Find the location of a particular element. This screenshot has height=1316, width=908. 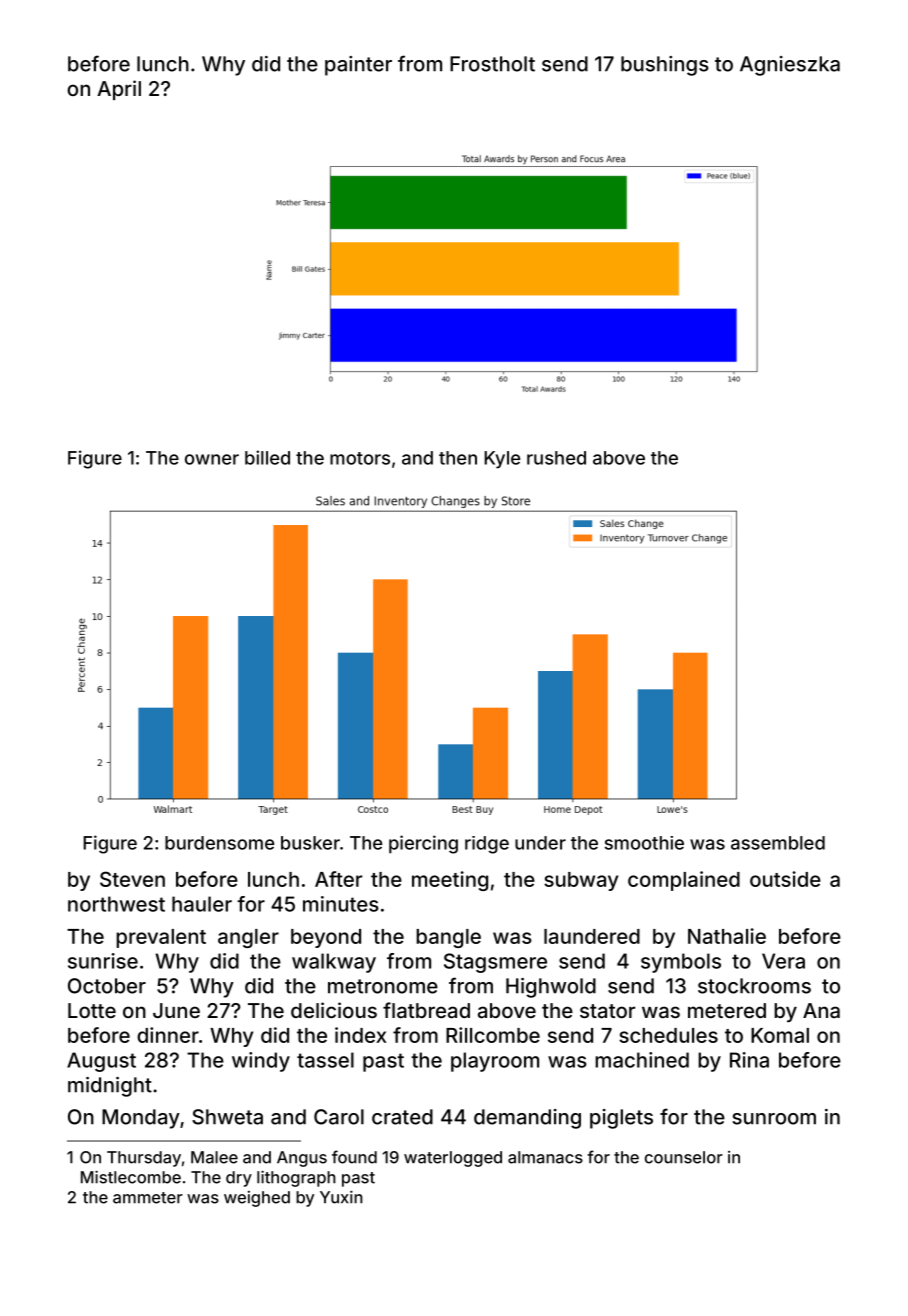

Agnieszka is located at coordinates (790, 66).
